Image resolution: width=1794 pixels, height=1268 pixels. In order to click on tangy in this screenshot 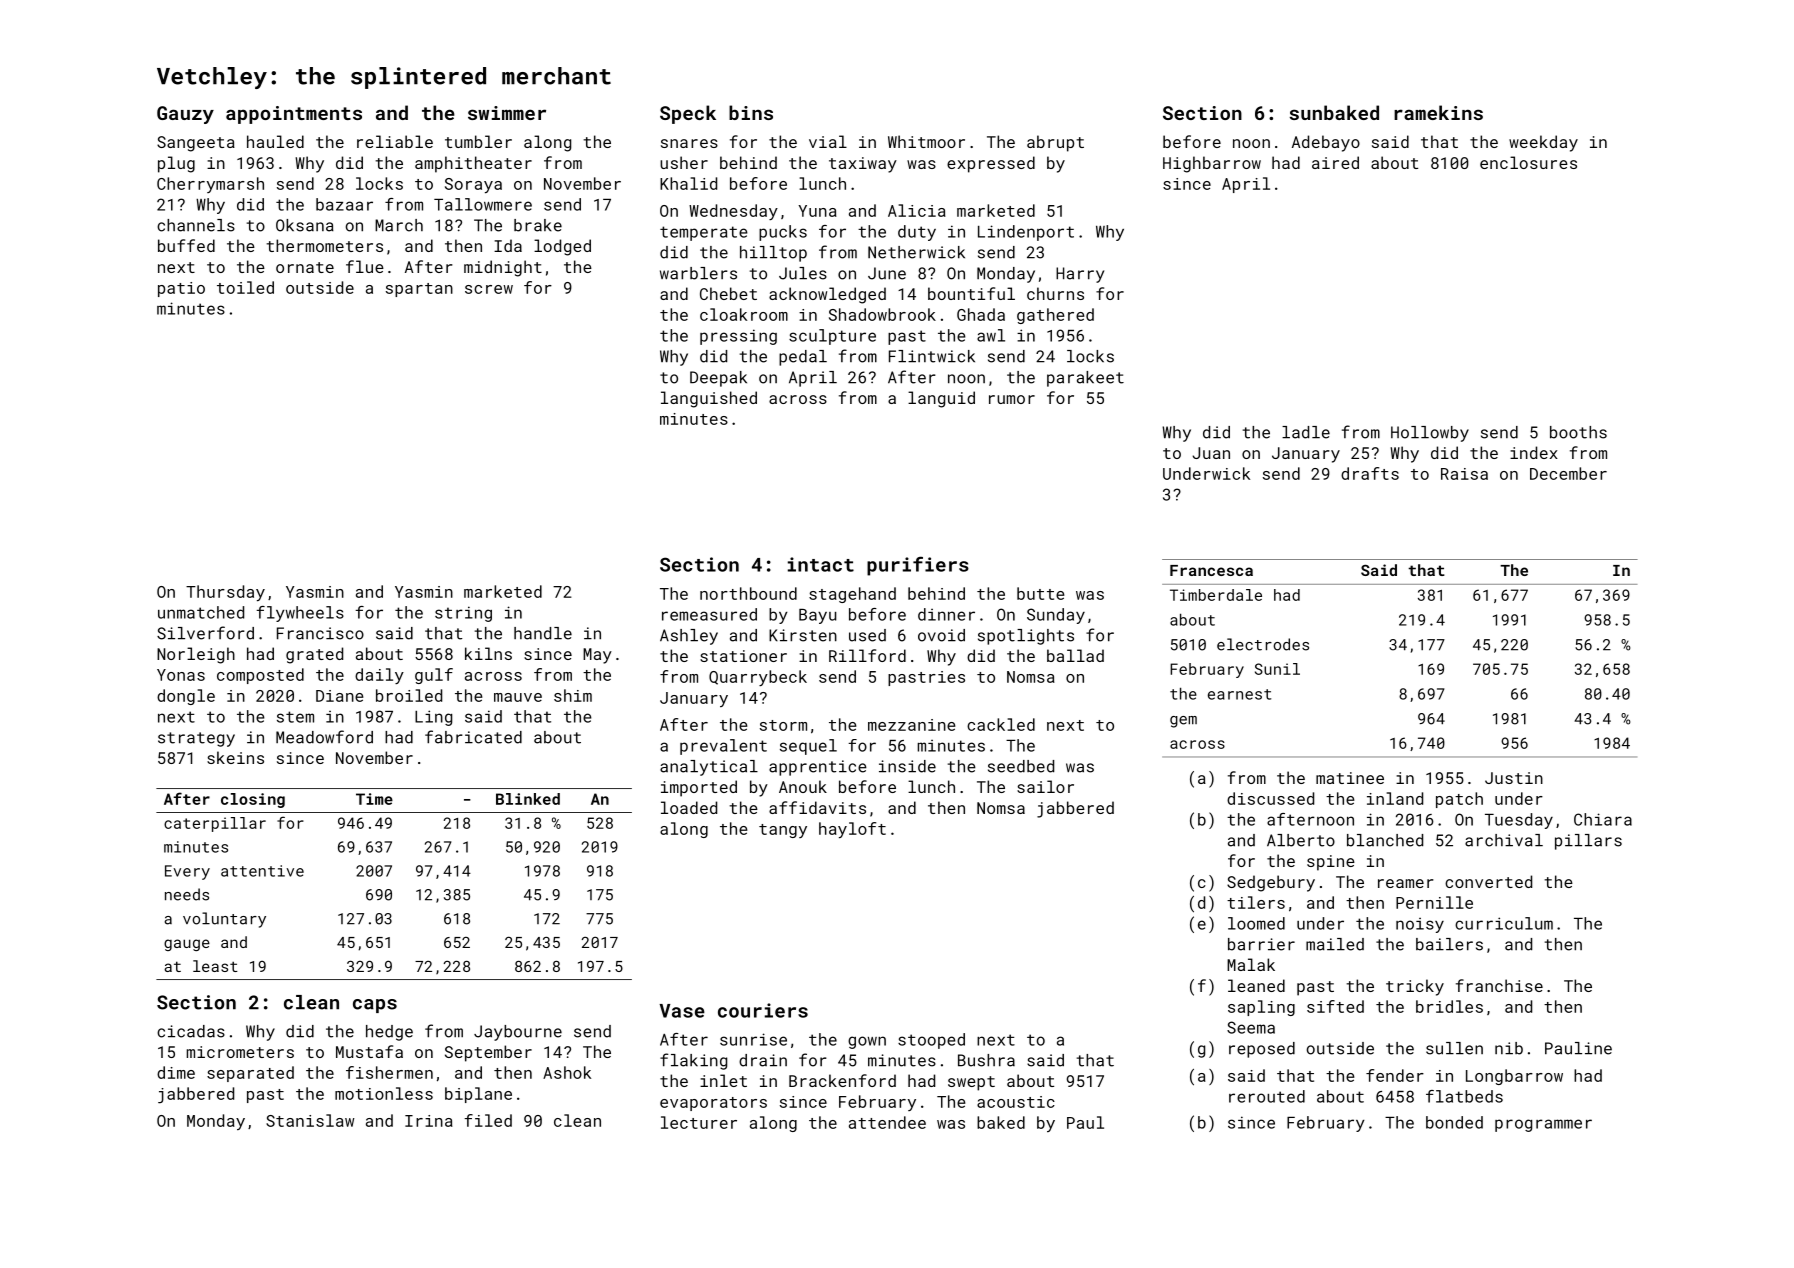, I will do `click(783, 831)`.
